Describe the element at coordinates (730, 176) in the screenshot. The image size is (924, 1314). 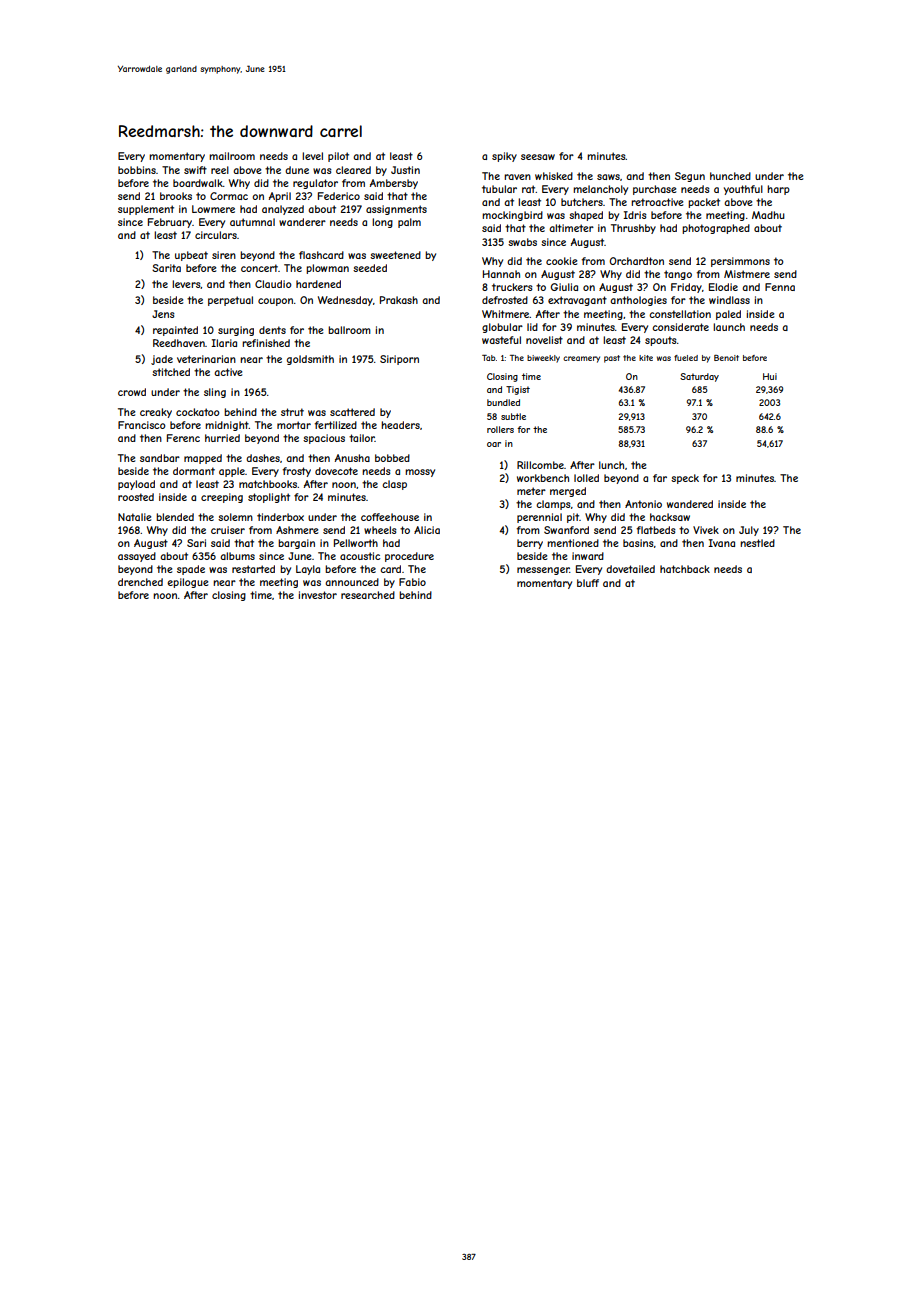
I see `hunched` at that location.
